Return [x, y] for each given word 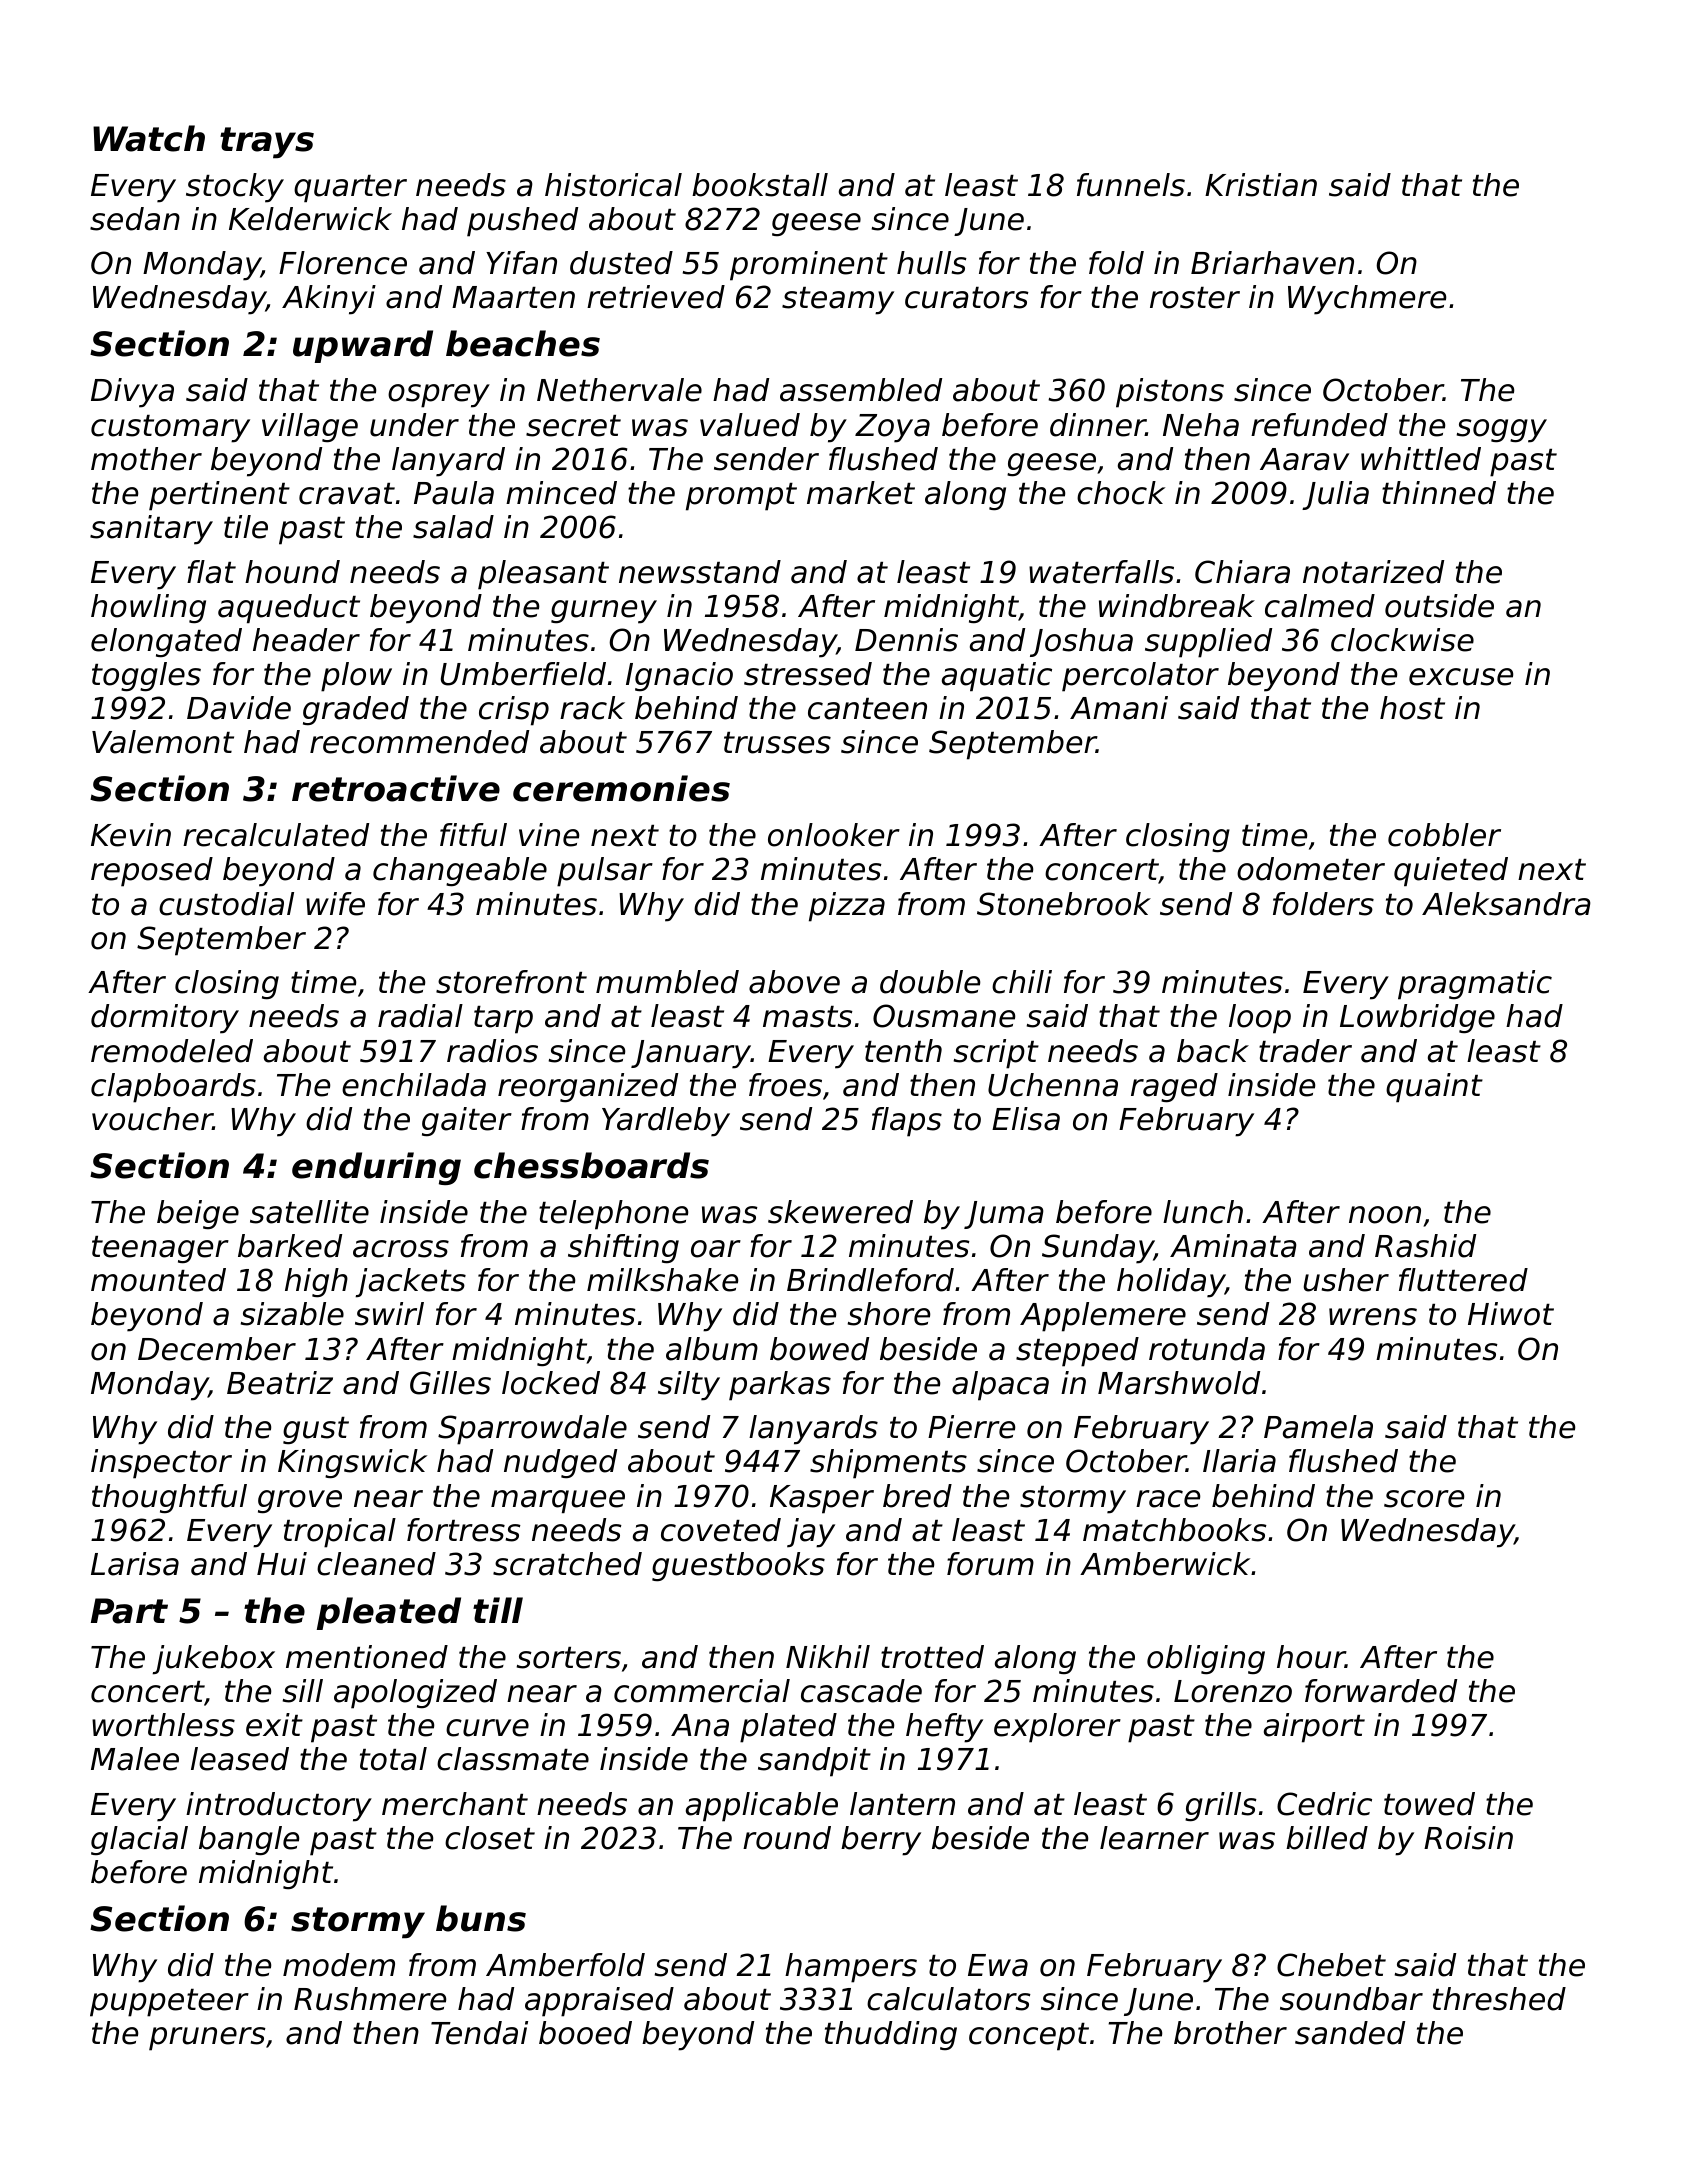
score [1424, 1499]
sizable [292, 1314]
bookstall [760, 185]
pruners [207, 2039]
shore [889, 1314]
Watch [149, 138]
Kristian [1261, 185]
